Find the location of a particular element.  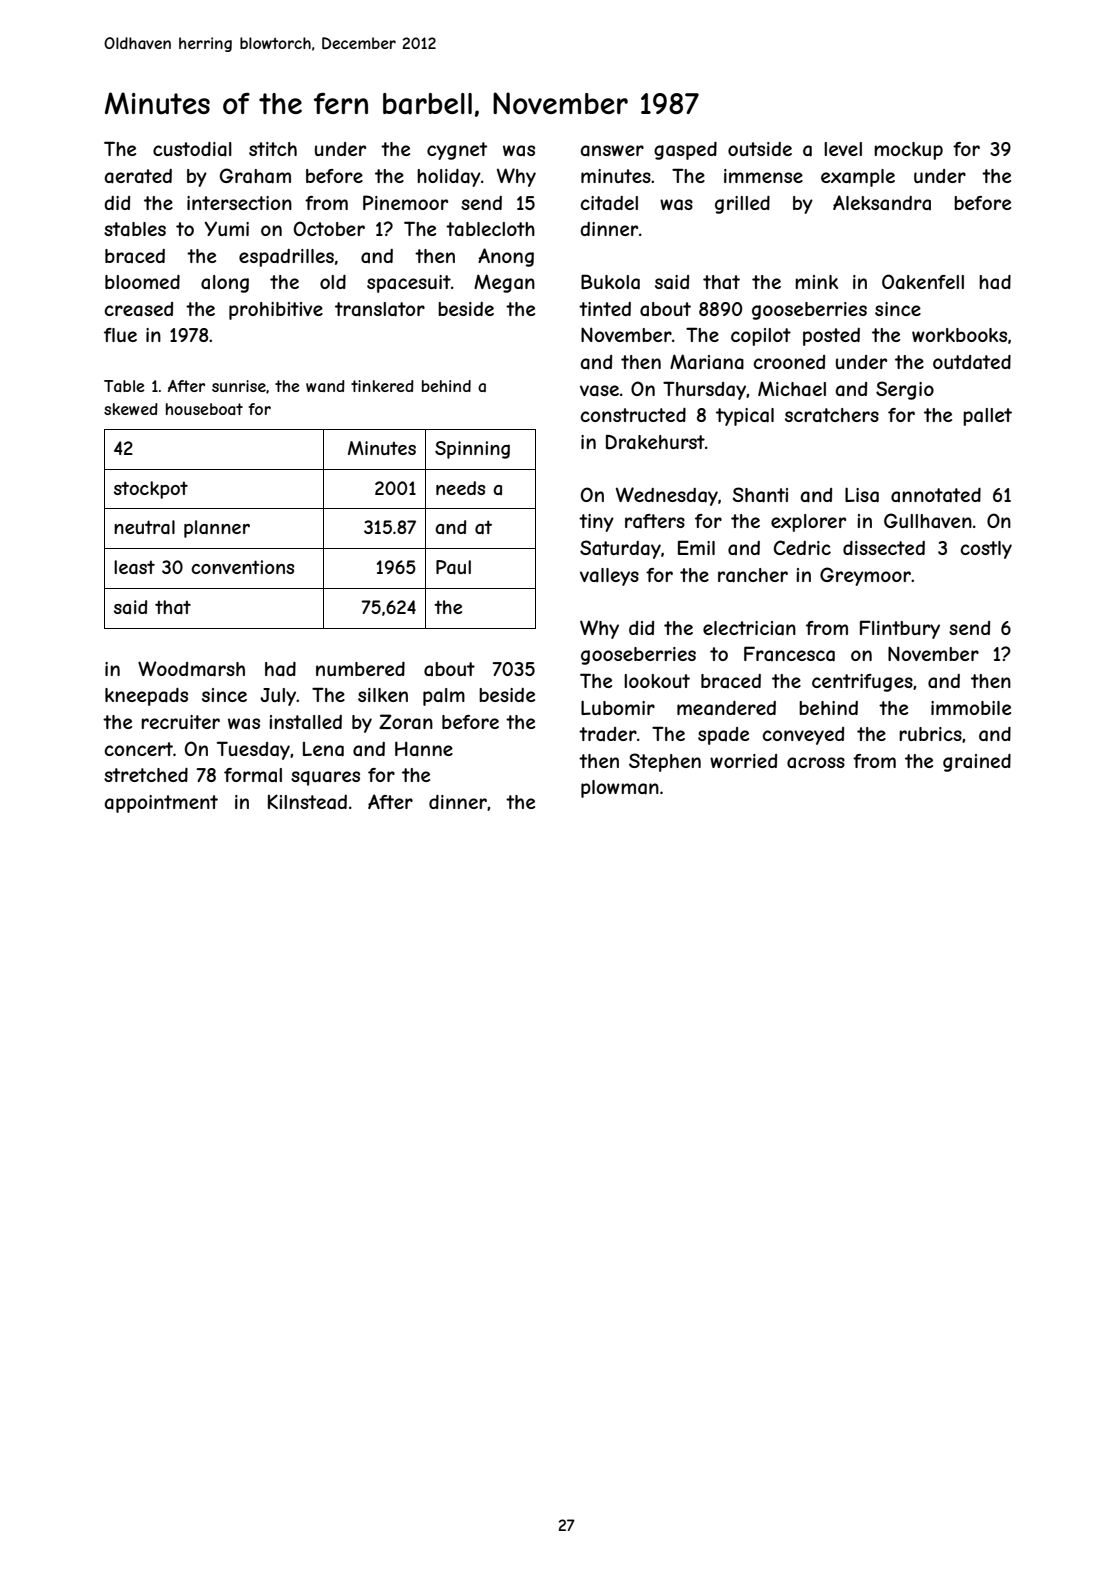

level is located at coordinates (843, 149).
